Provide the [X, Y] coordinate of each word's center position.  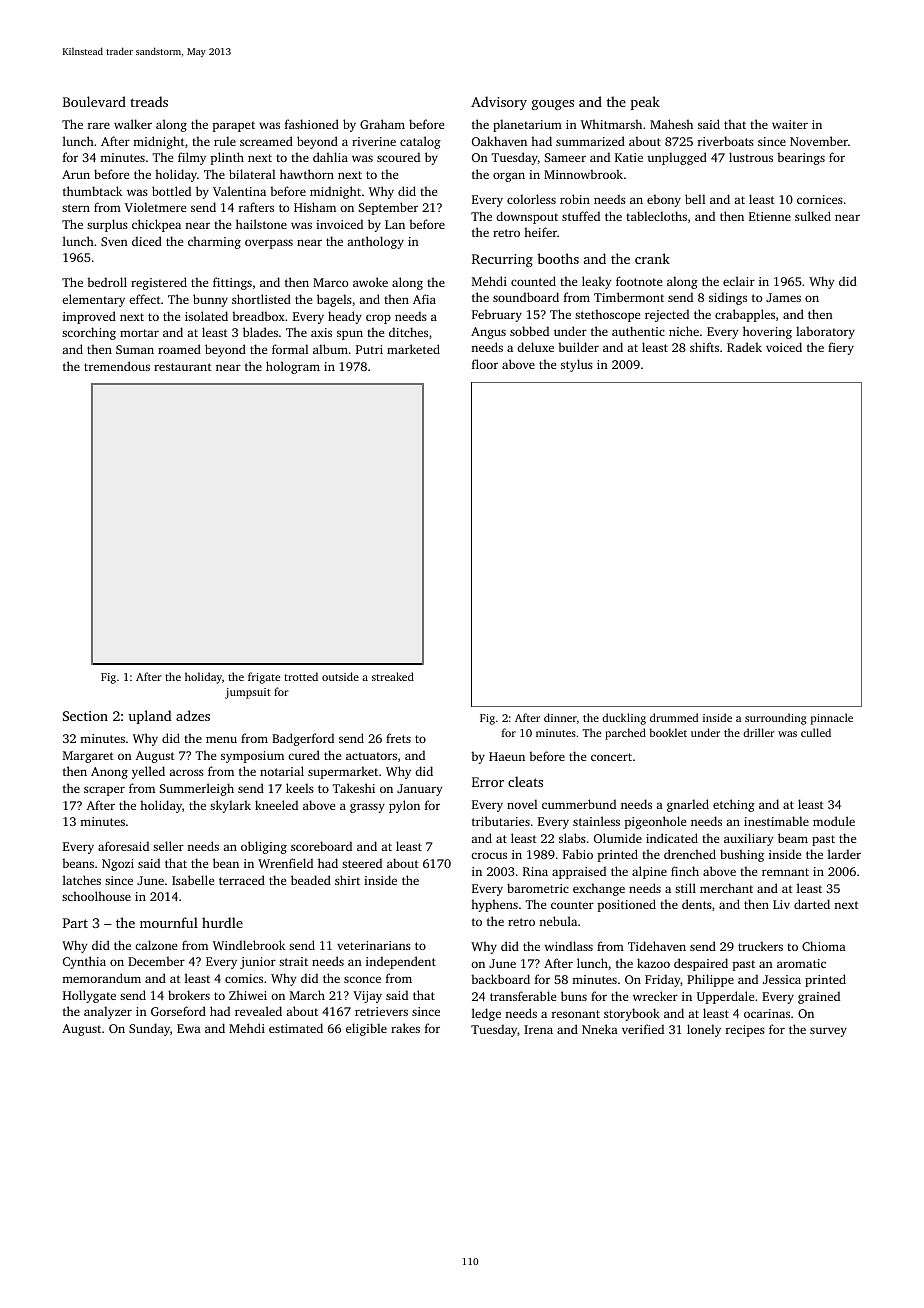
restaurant [183, 367]
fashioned [312, 124]
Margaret [88, 757]
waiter [790, 124]
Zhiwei [248, 995]
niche [684, 331]
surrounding [775, 719]
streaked [393, 676]
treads [149, 101]
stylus [577, 365]
